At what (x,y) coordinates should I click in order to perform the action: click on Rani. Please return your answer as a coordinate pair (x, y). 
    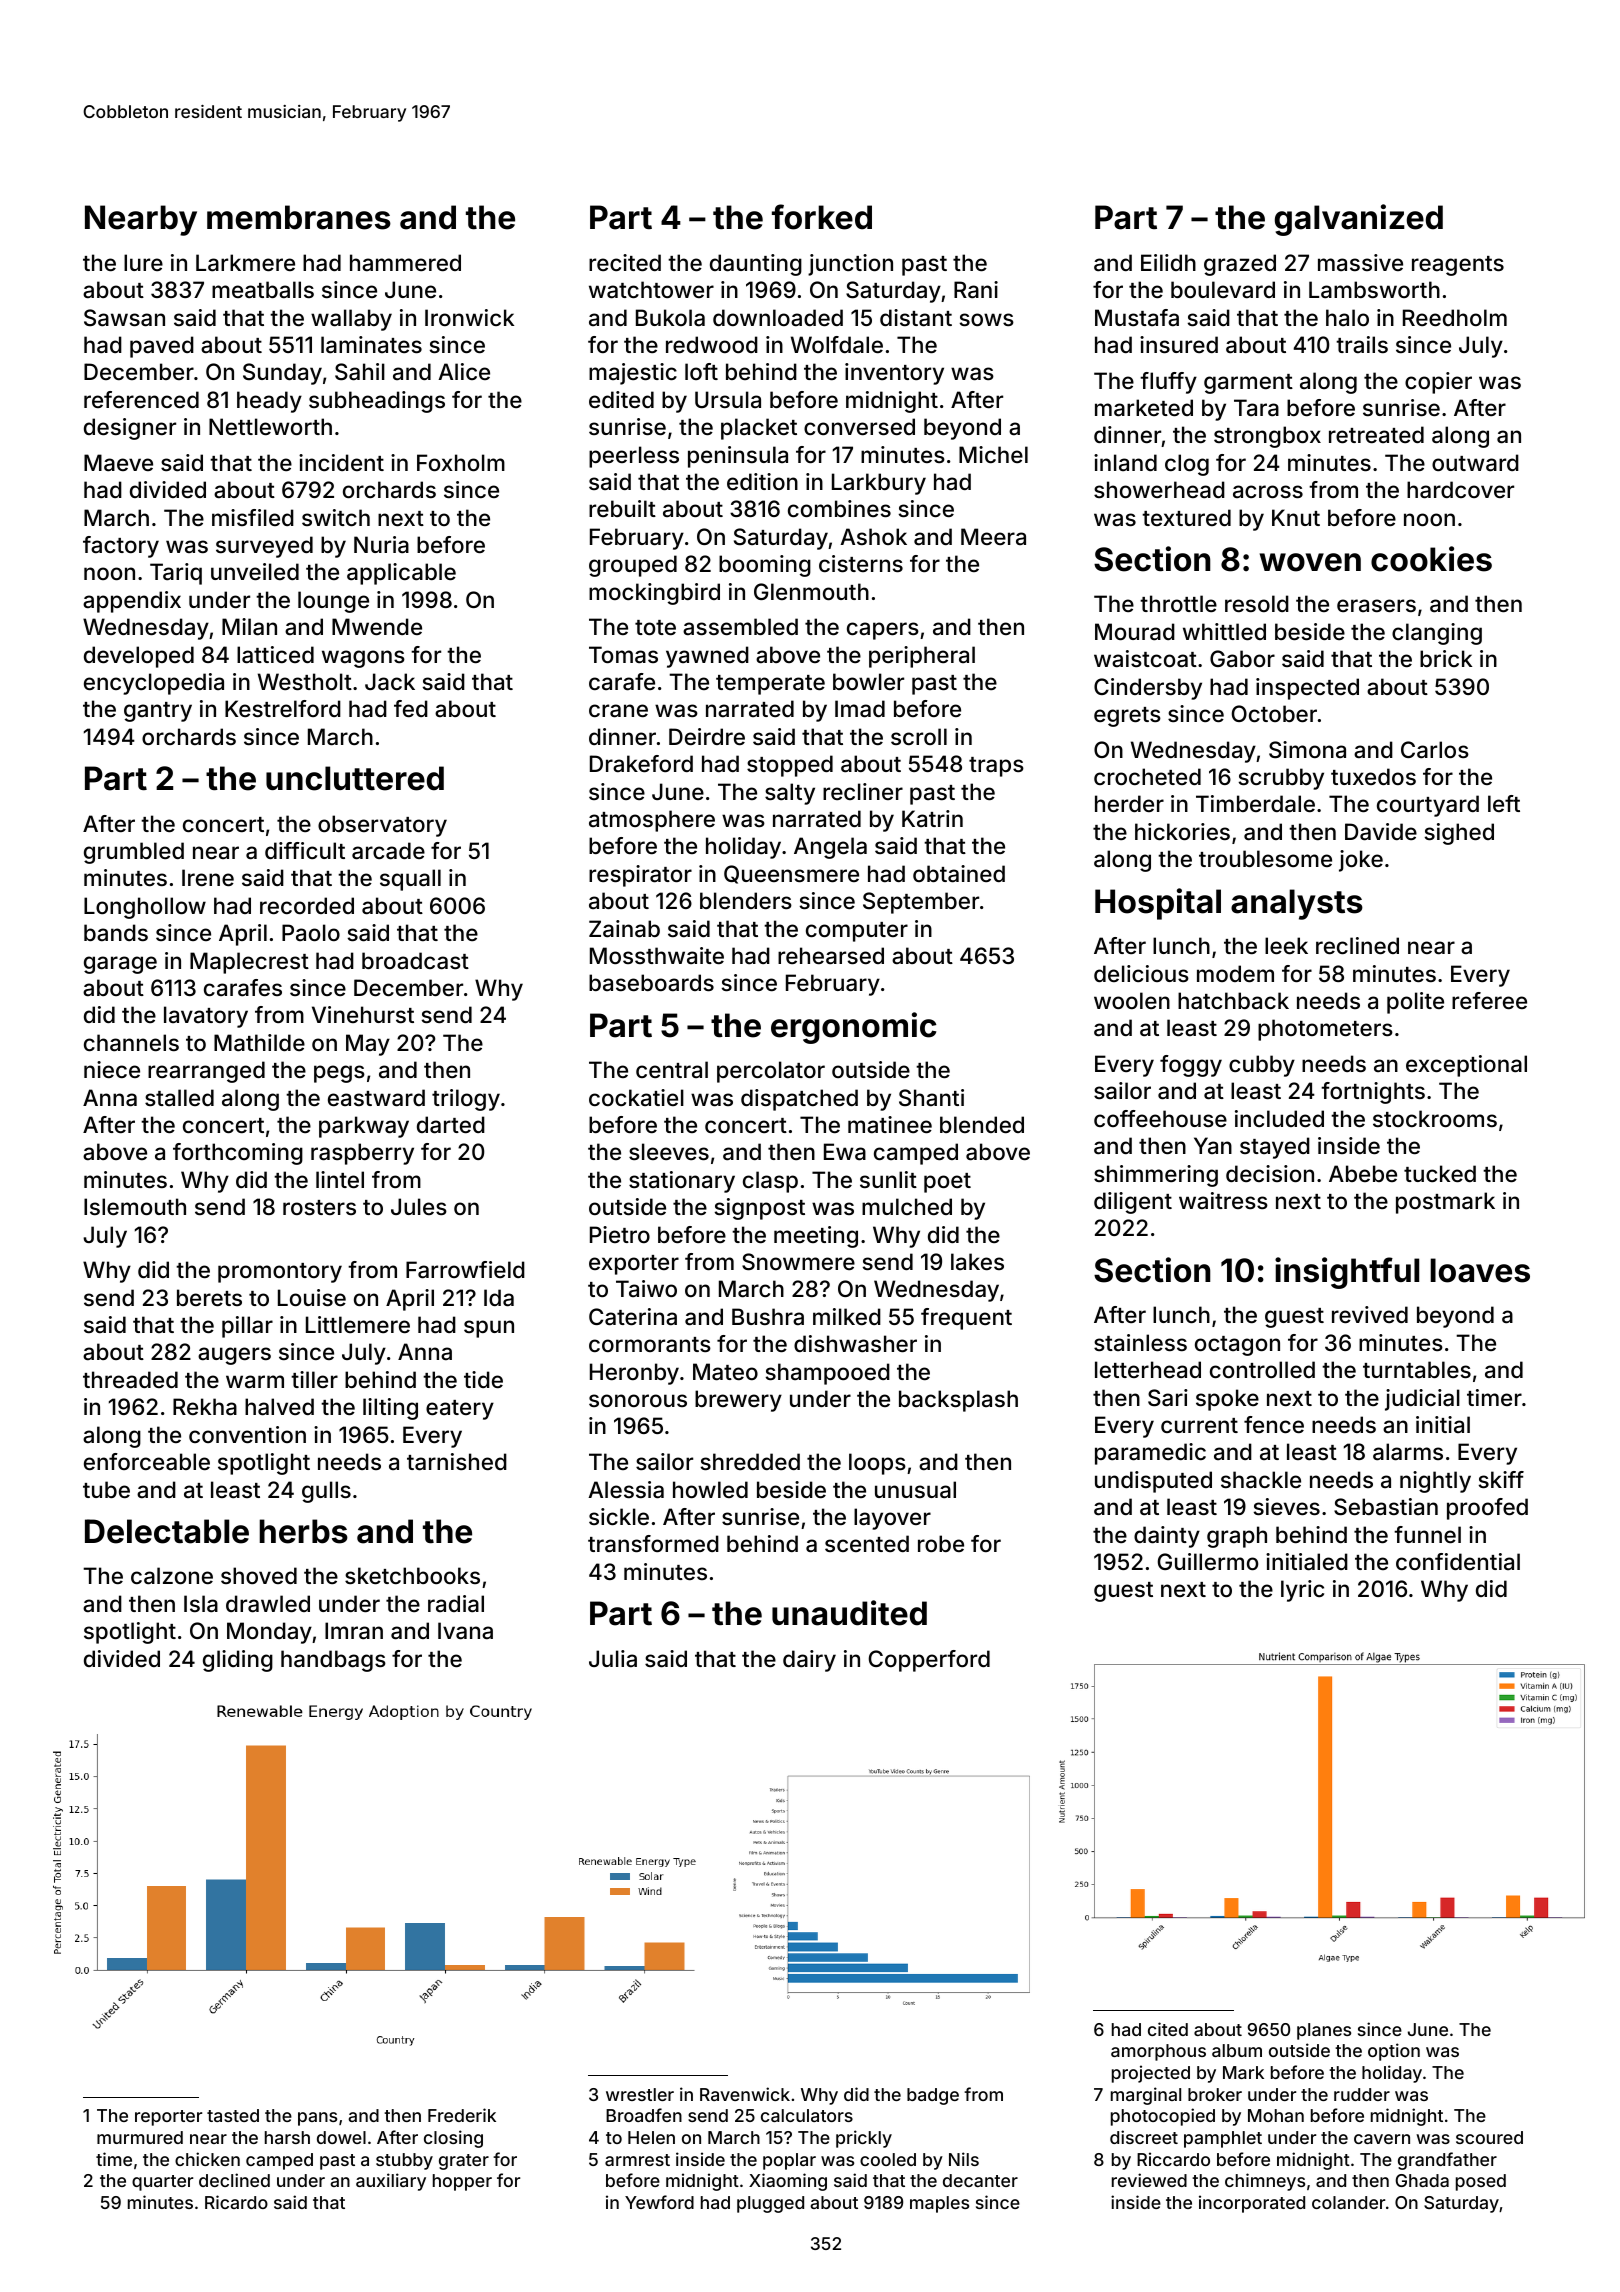
    Looking at the image, I should click on (976, 290).
